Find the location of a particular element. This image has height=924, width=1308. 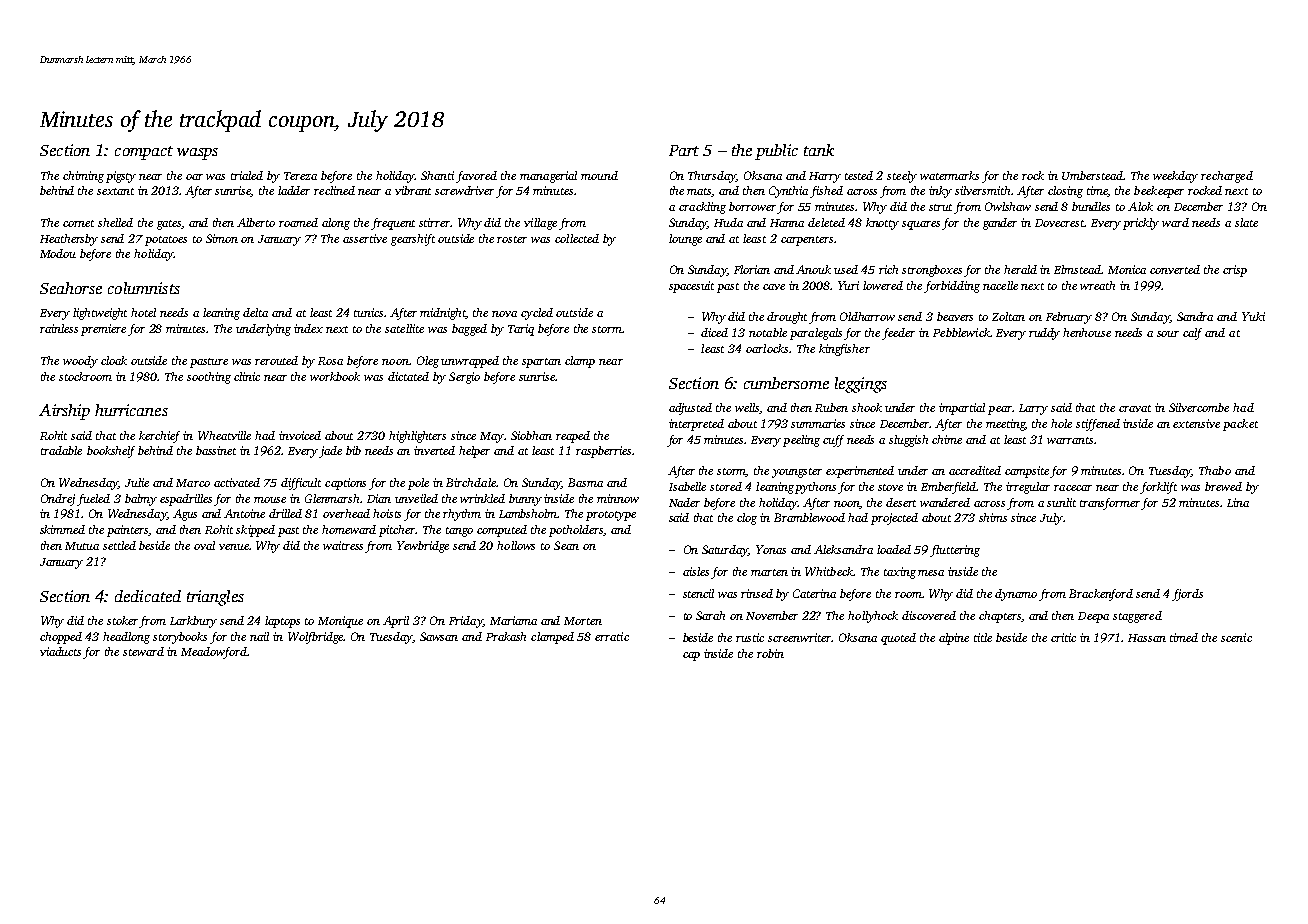

Ondrej is located at coordinates (58, 500).
